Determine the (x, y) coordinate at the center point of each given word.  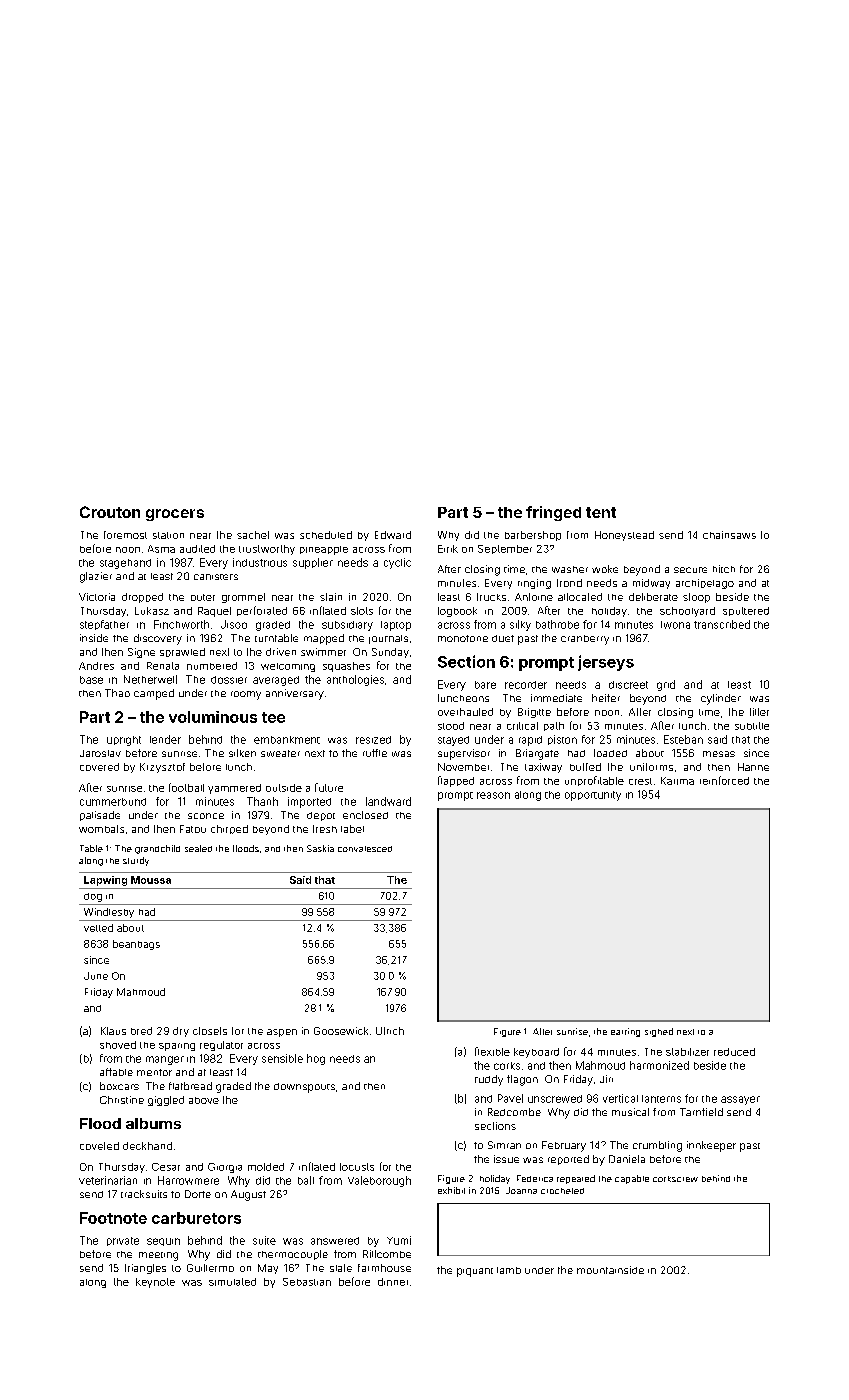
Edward (393, 535)
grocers (175, 515)
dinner (393, 1282)
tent (601, 512)
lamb (509, 1270)
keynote (155, 1283)
